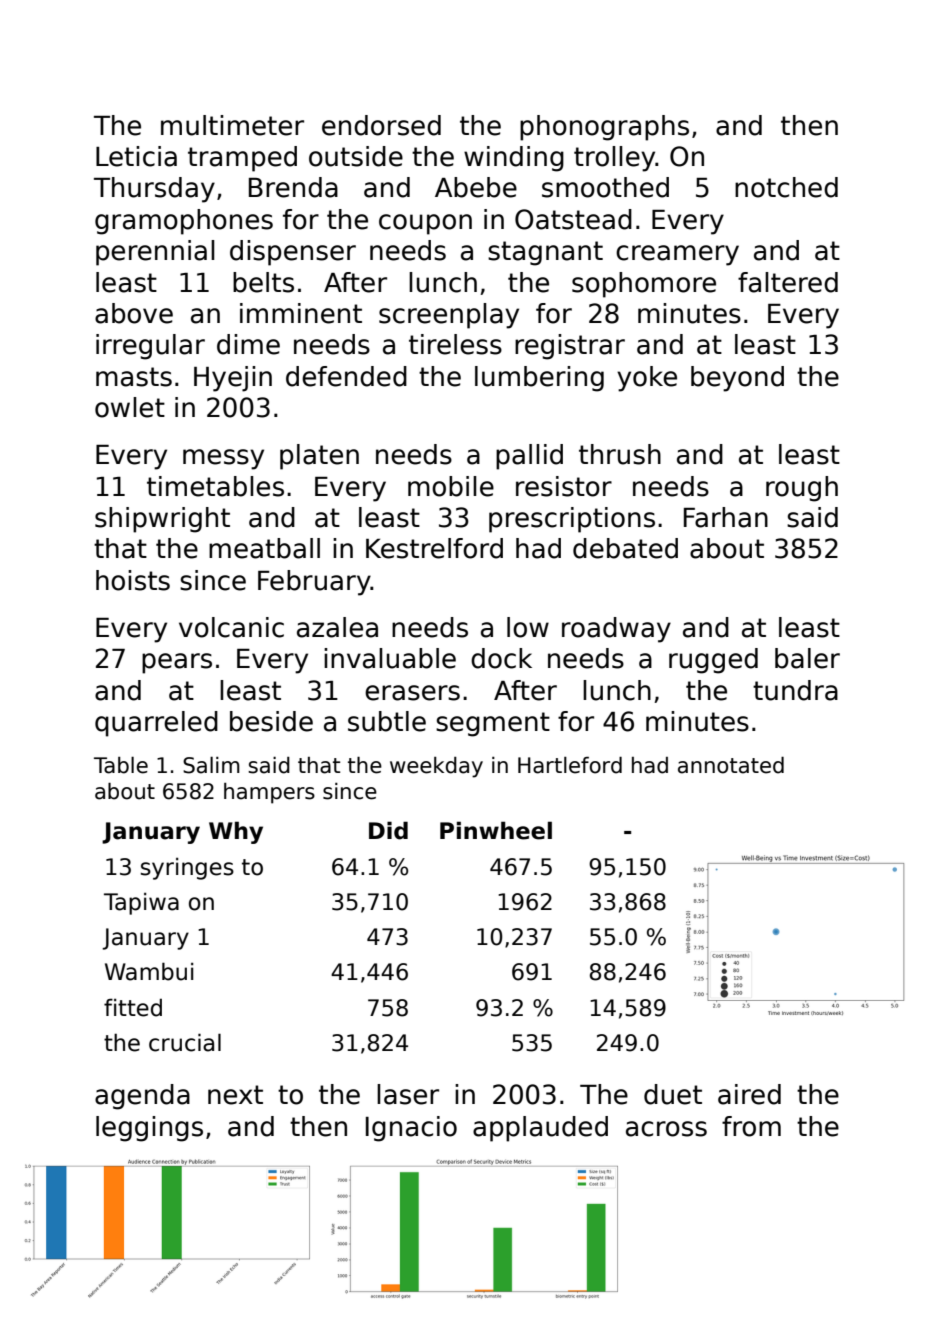 This screenshot has height=1325, width=934. What do you see at coordinates (604, 128) in the screenshot?
I see `phonographs` at bounding box center [604, 128].
